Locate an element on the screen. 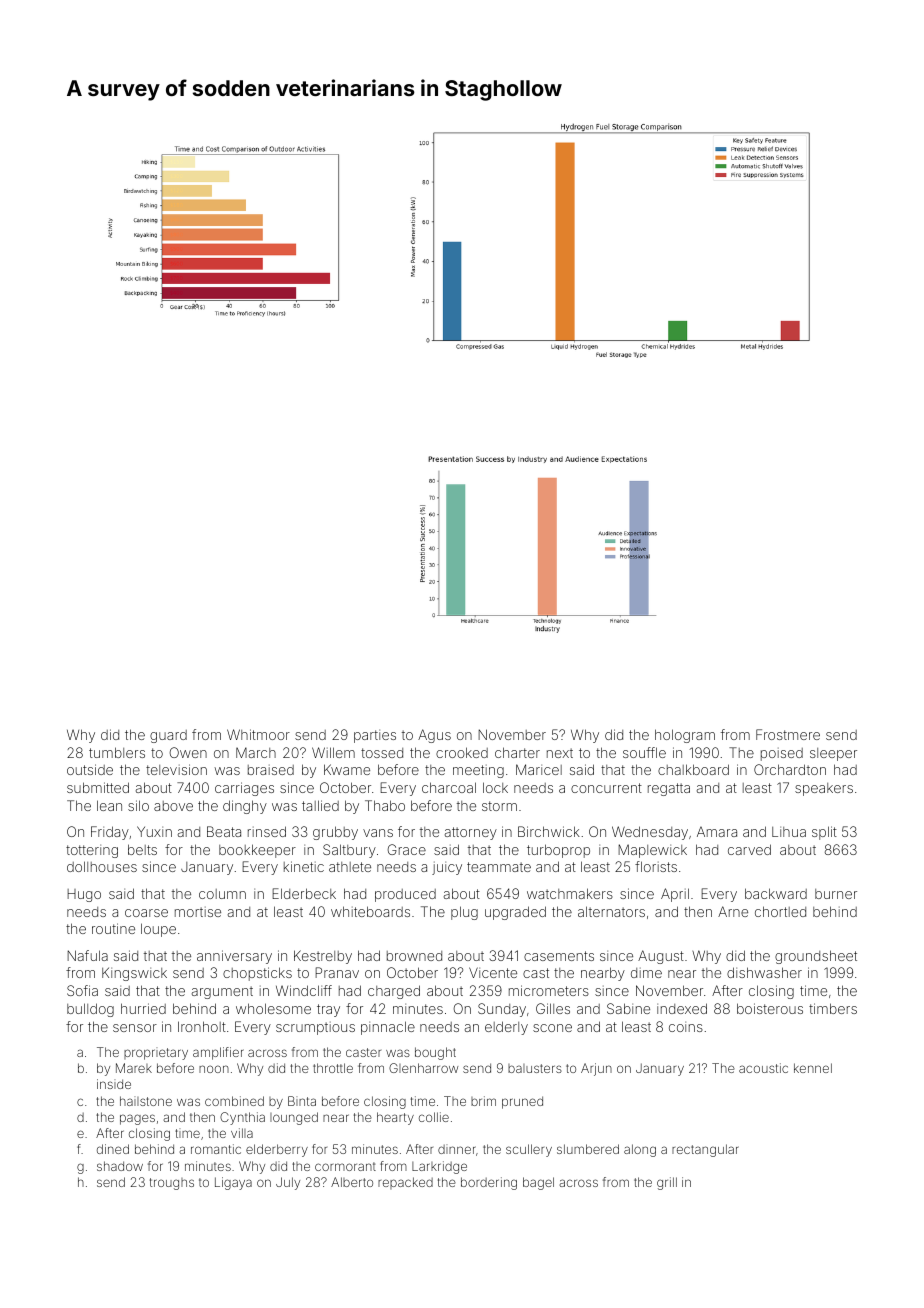 The image size is (924, 1308). troughs is located at coordinates (172, 1184).
